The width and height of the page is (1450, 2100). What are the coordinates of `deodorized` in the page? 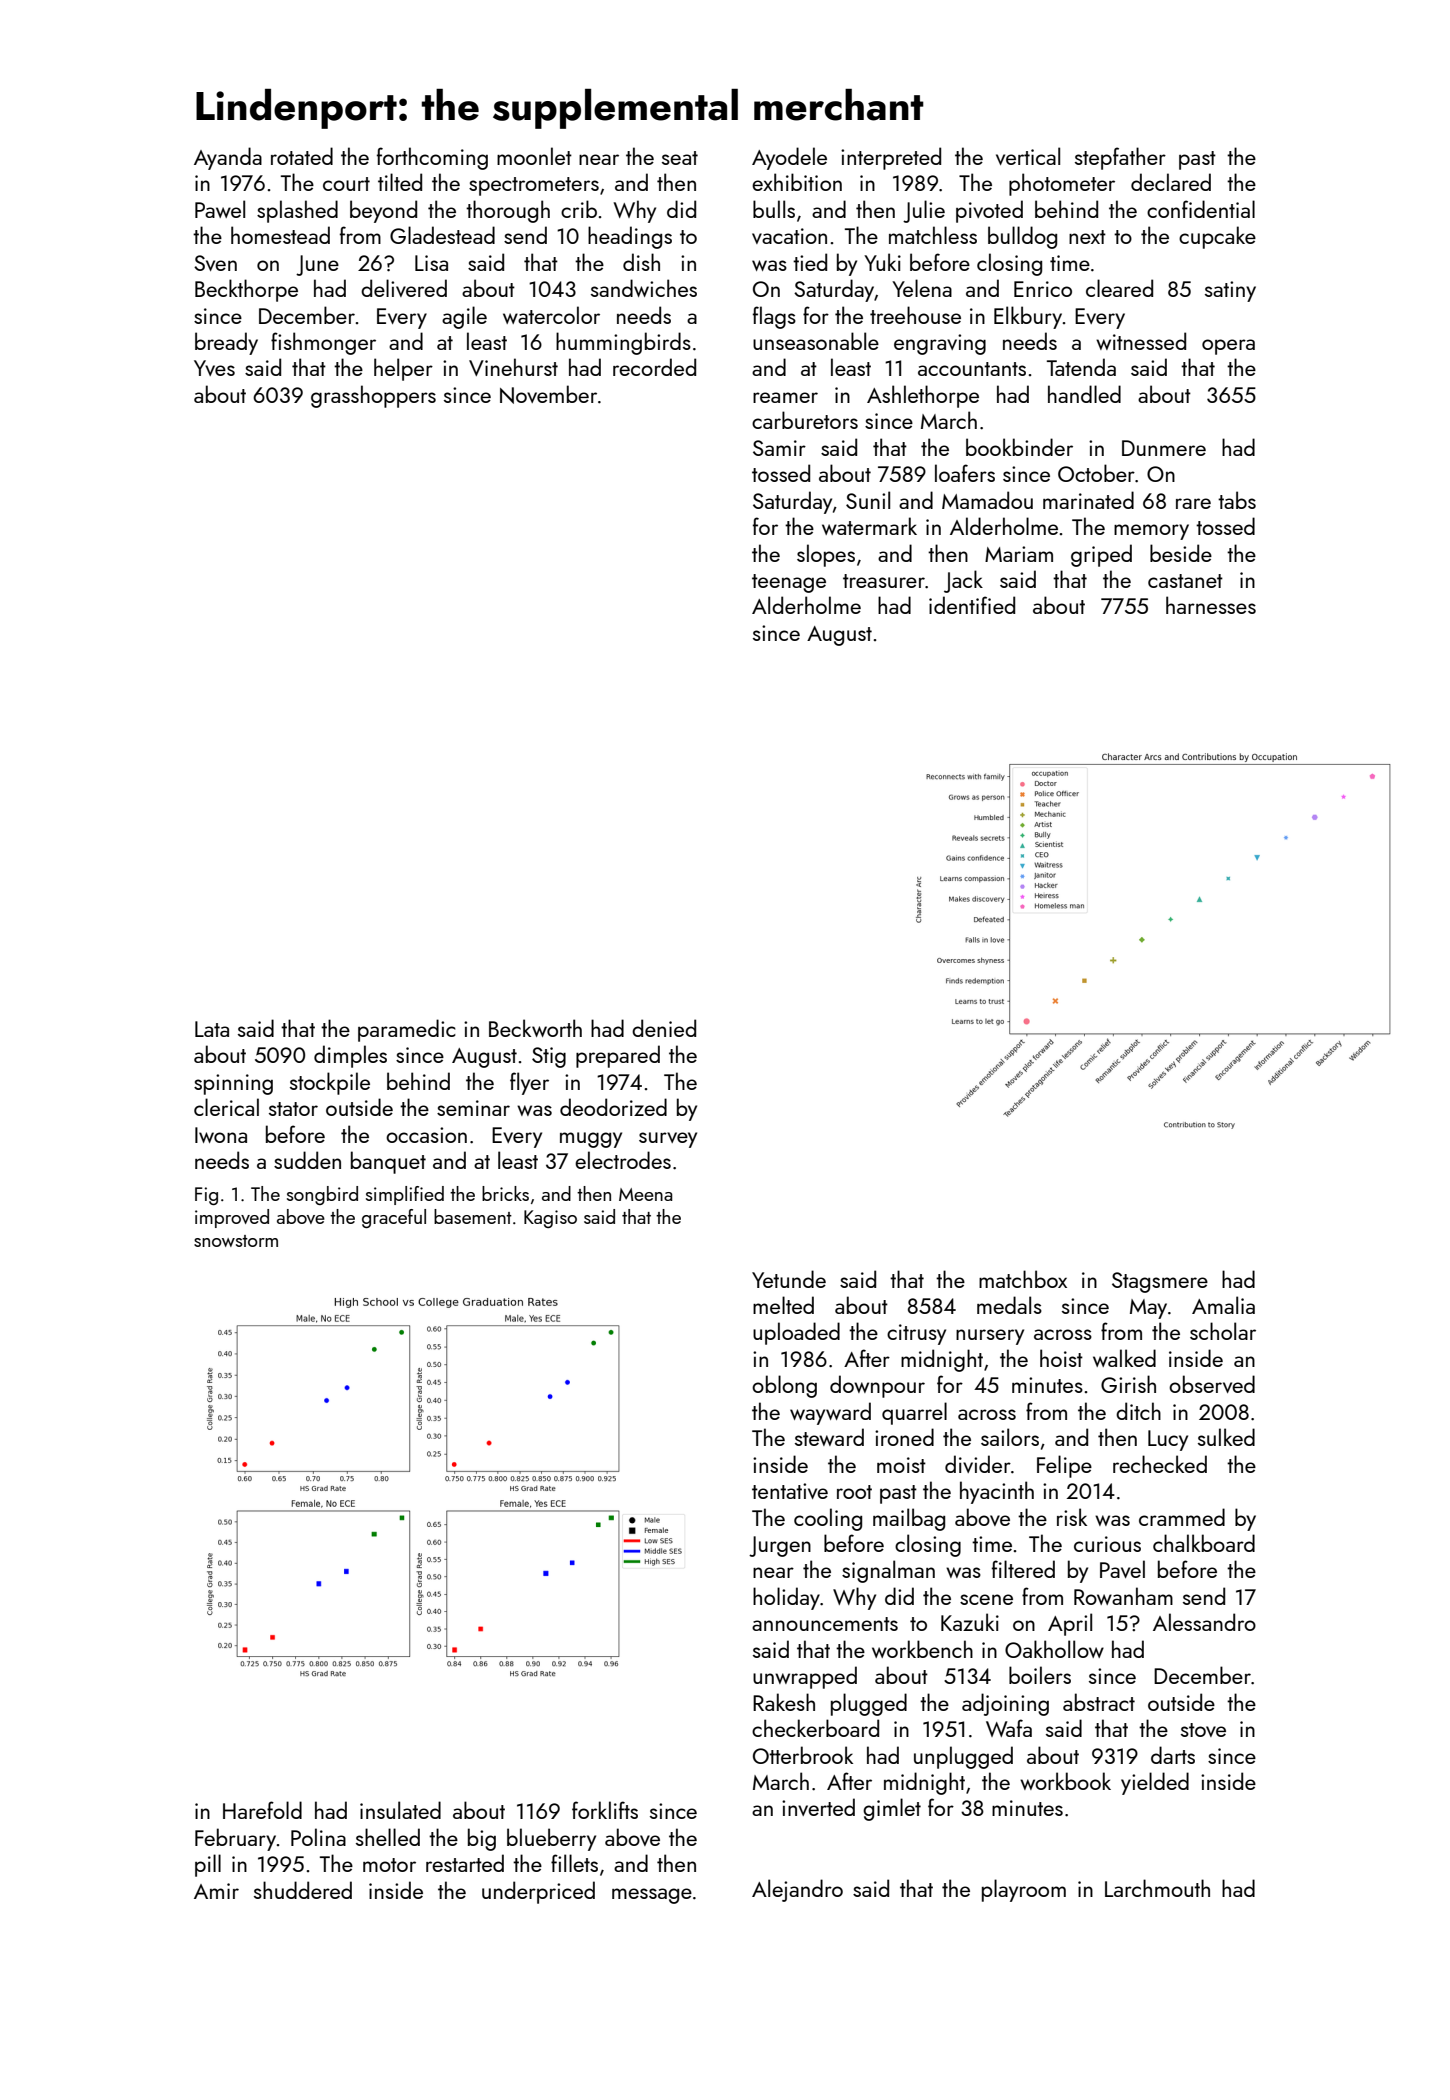 It's located at (613, 1107).
